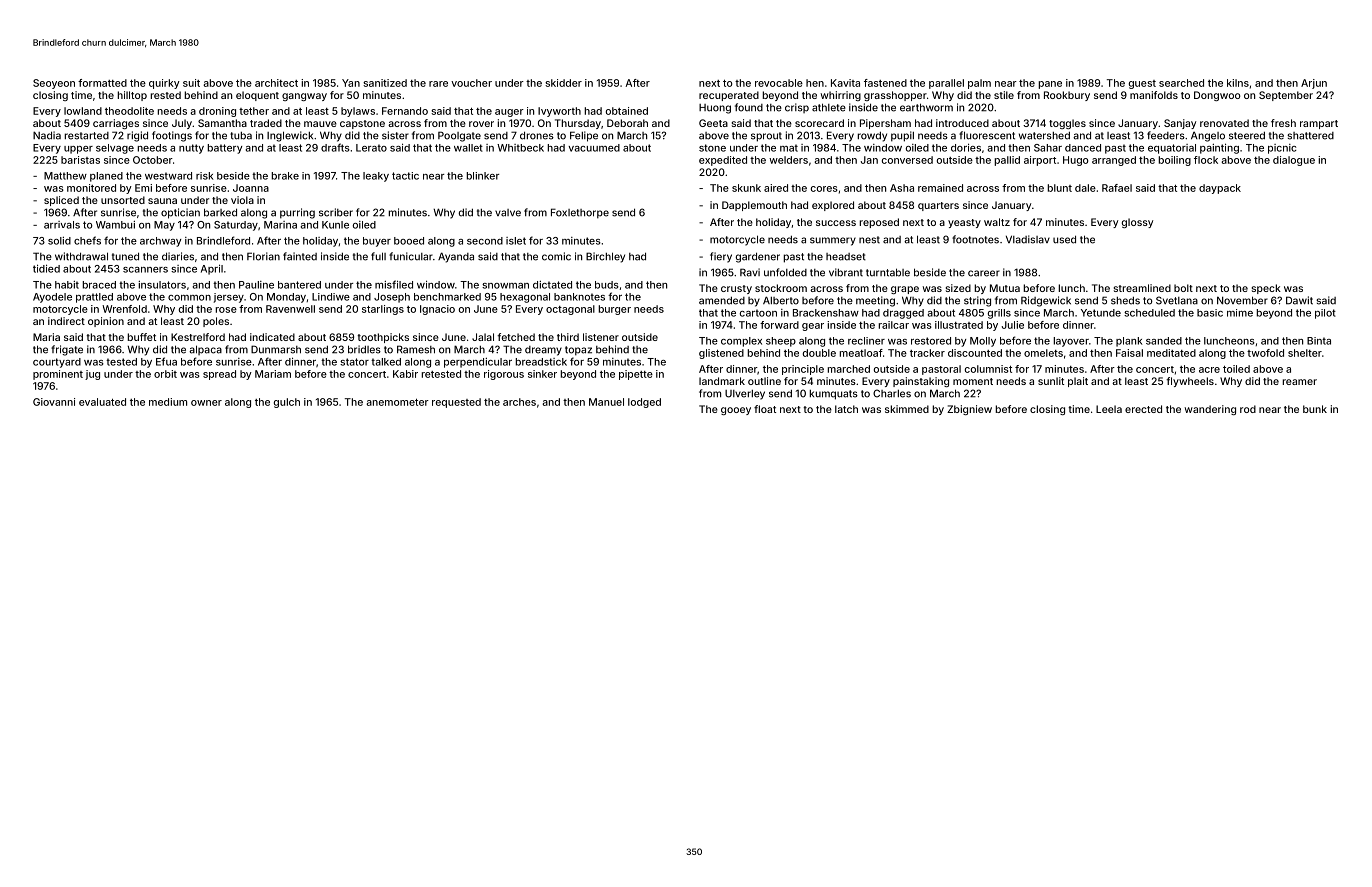  I want to click on gulch, so click(287, 403).
